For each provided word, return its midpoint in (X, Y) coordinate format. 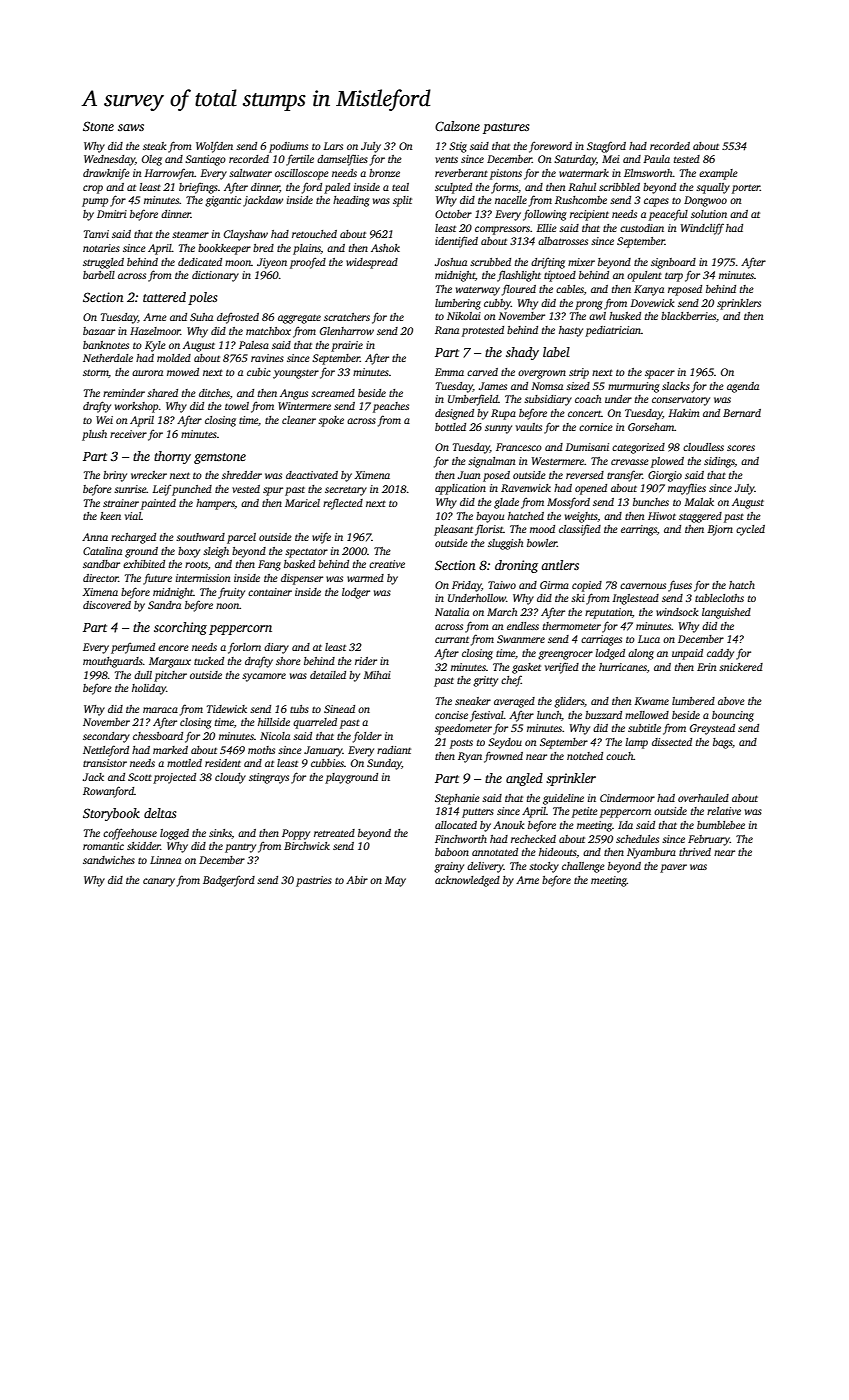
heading (351, 201)
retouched (314, 234)
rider (366, 661)
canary (159, 882)
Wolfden (214, 147)
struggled (103, 263)
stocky (544, 867)
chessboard (158, 736)
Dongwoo (705, 201)
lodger (356, 593)
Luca (649, 639)
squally (713, 188)
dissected (672, 742)
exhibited (144, 564)
